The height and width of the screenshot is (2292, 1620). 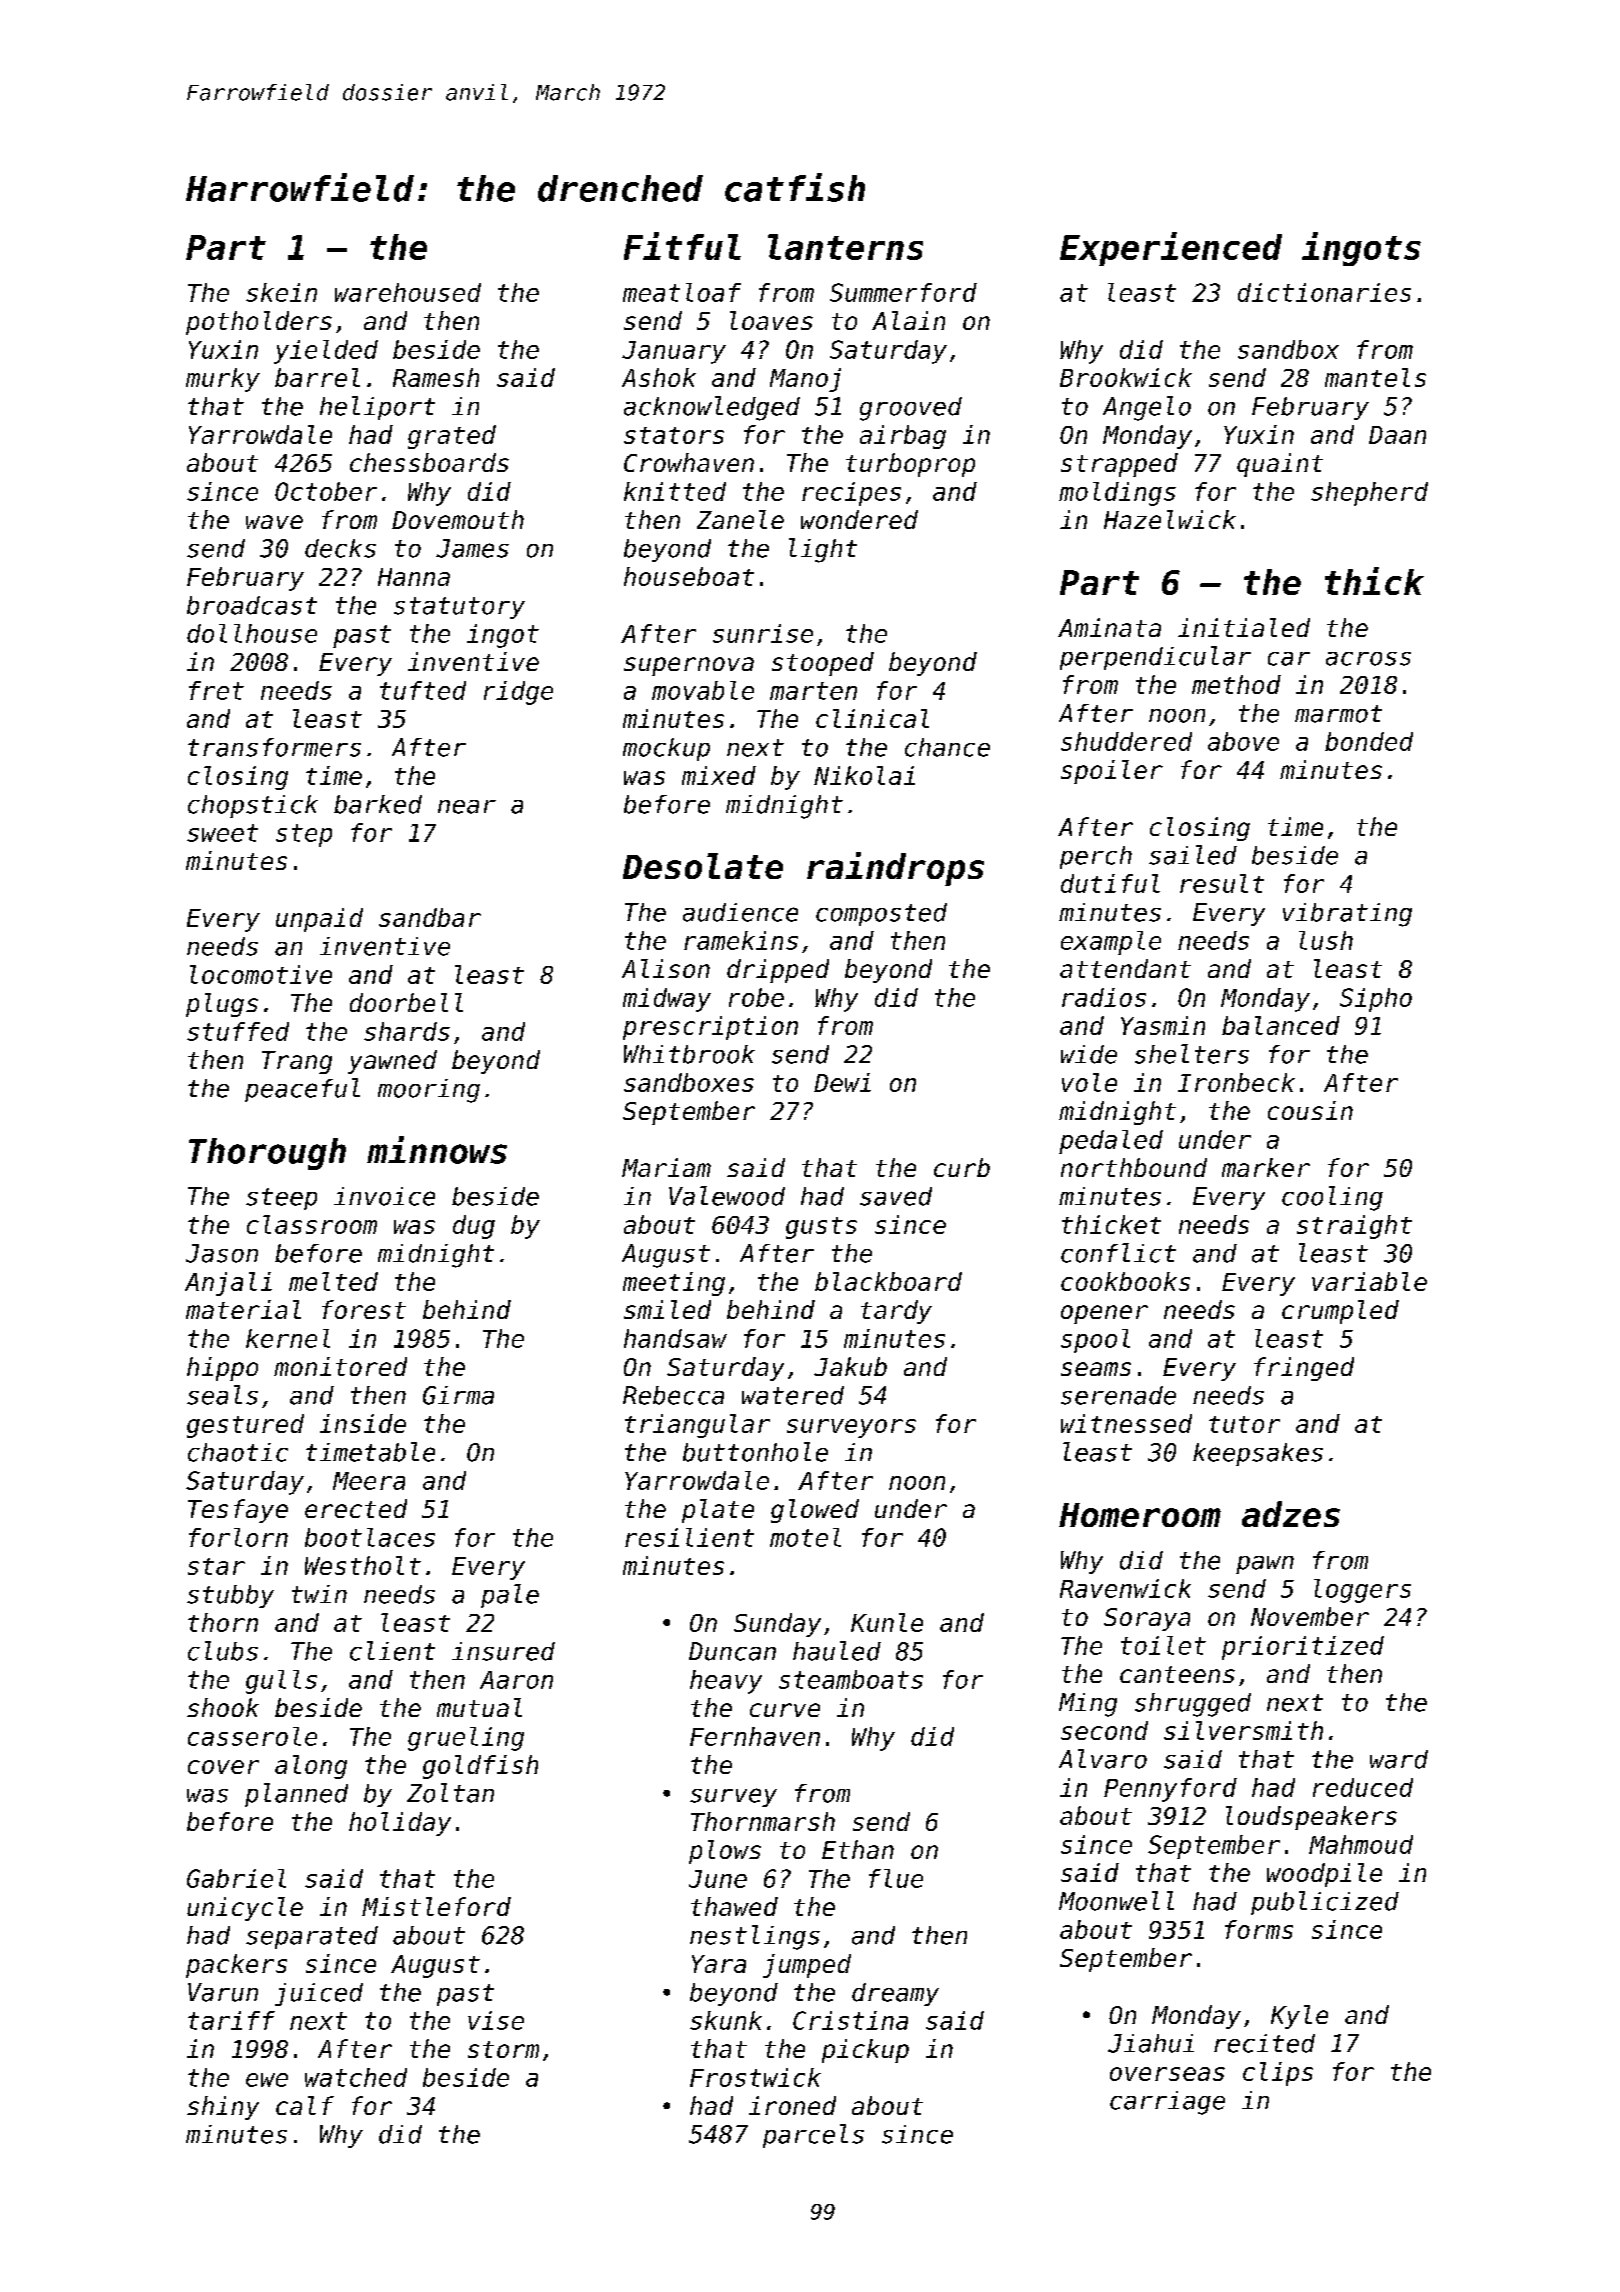 What do you see at coordinates (895, 869) in the screenshot?
I see `raindrops` at bounding box center [895, 869].
